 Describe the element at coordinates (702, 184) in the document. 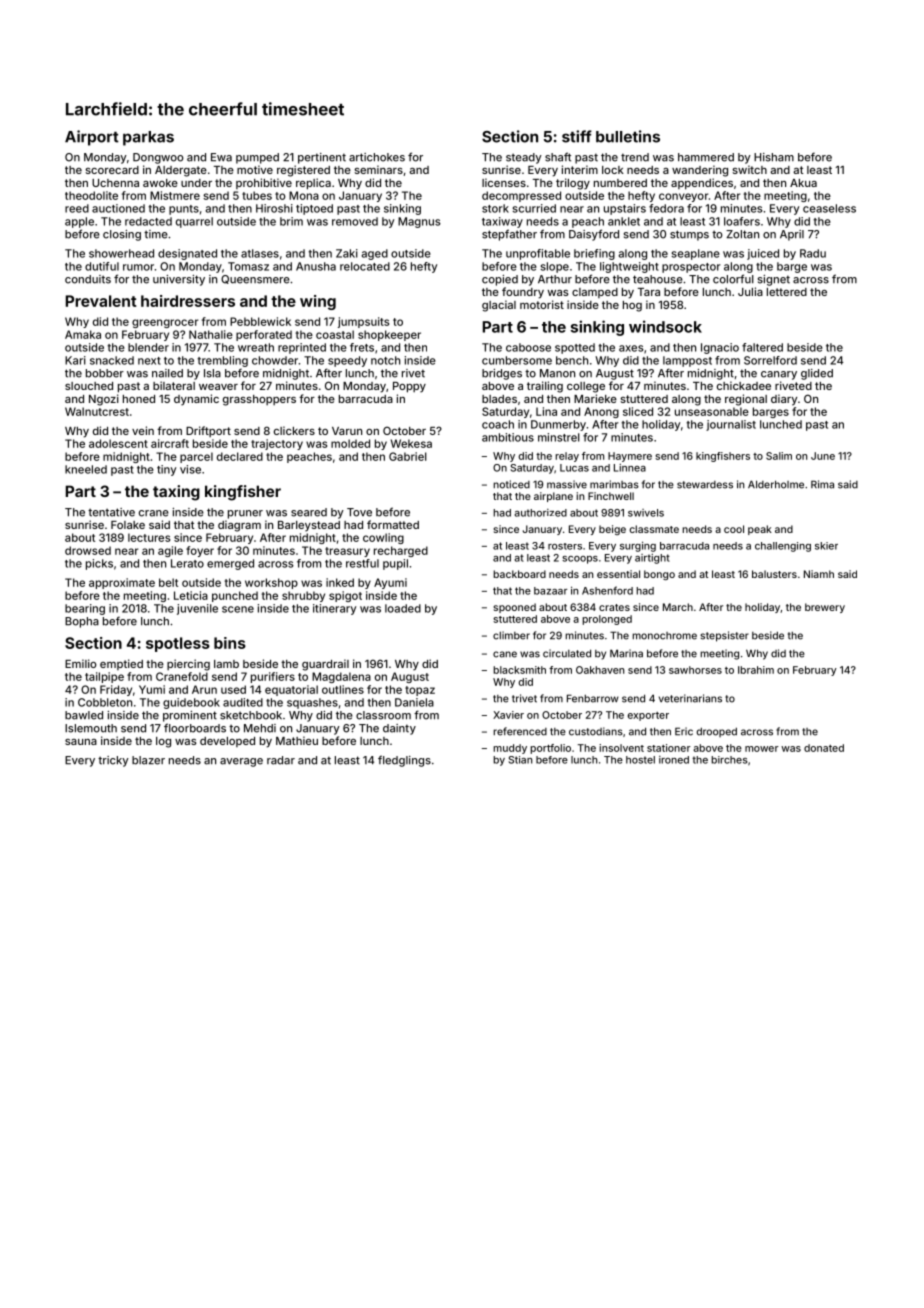

I see `appendices` at that location.
